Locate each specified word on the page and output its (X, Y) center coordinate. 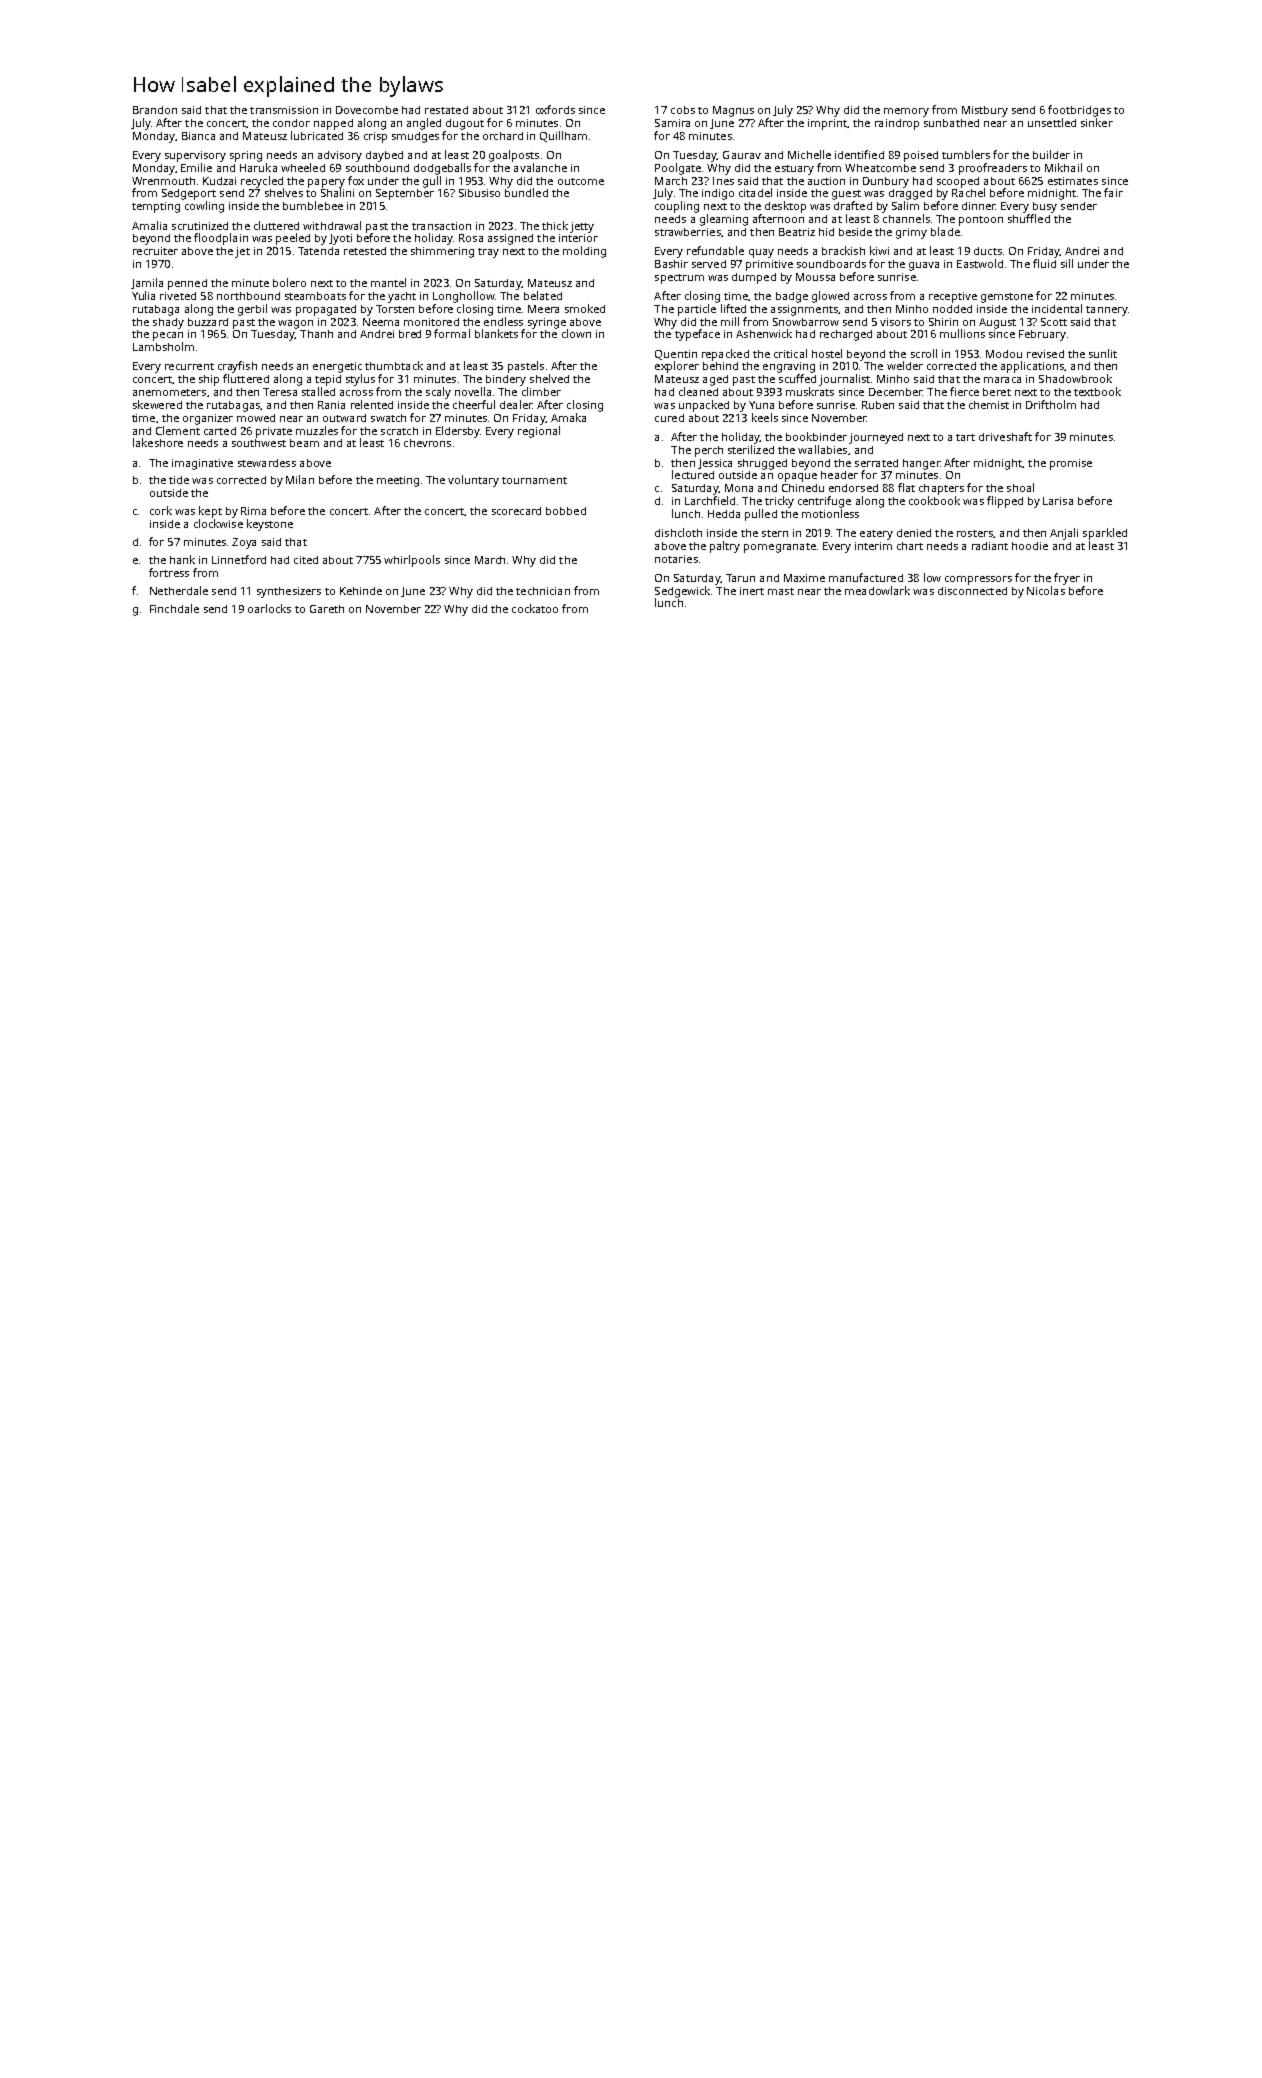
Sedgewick (682, 592)
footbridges (1079, 111)
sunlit (1103, 353)
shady (168, 323)
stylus (360, 380)
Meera (543, 309)
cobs (683, 110)
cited (306, 560)
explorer (677, 367)
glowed (830, 297)
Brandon (155, 110)
